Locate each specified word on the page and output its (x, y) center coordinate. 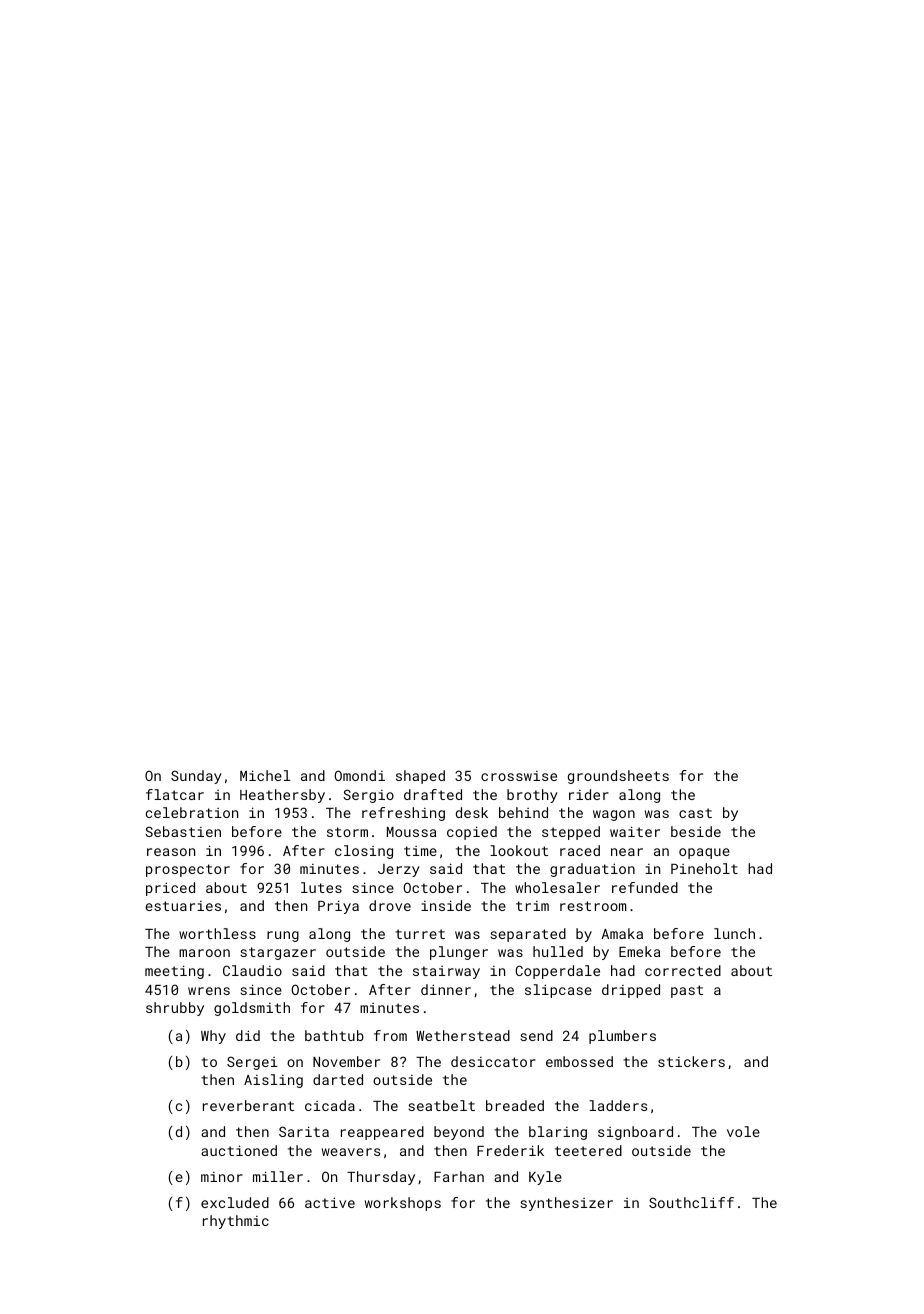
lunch (734, 933)
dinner (446, 989)
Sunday (196, 777)
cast (695, 813)
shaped (420, 777)
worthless (217, 933)
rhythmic (236, 1222)
